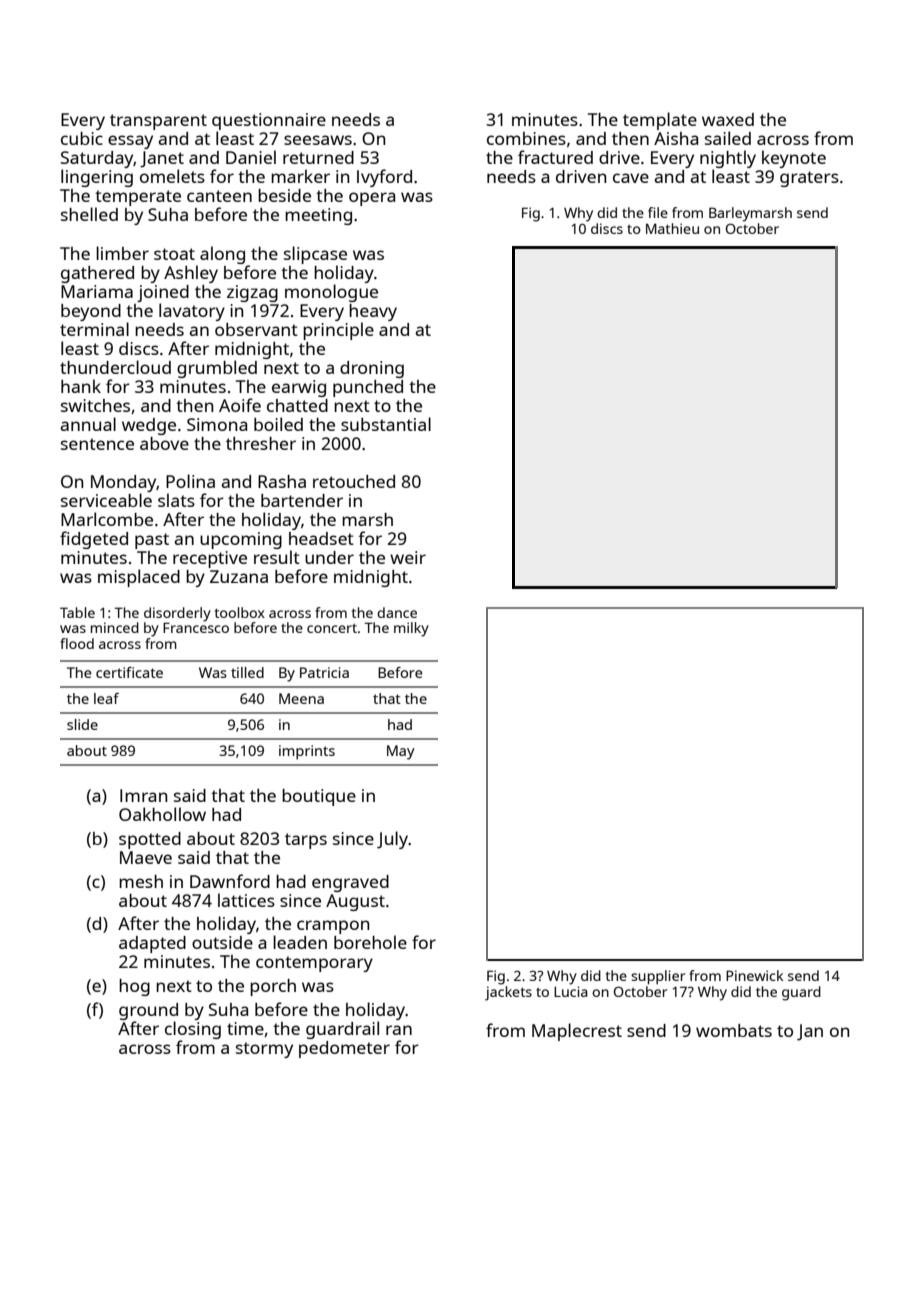 This screenshot has height=1311, width=924. Describe the element at coordinates (269, 121) in the screenshot. I see `questionnaire` at that location.
